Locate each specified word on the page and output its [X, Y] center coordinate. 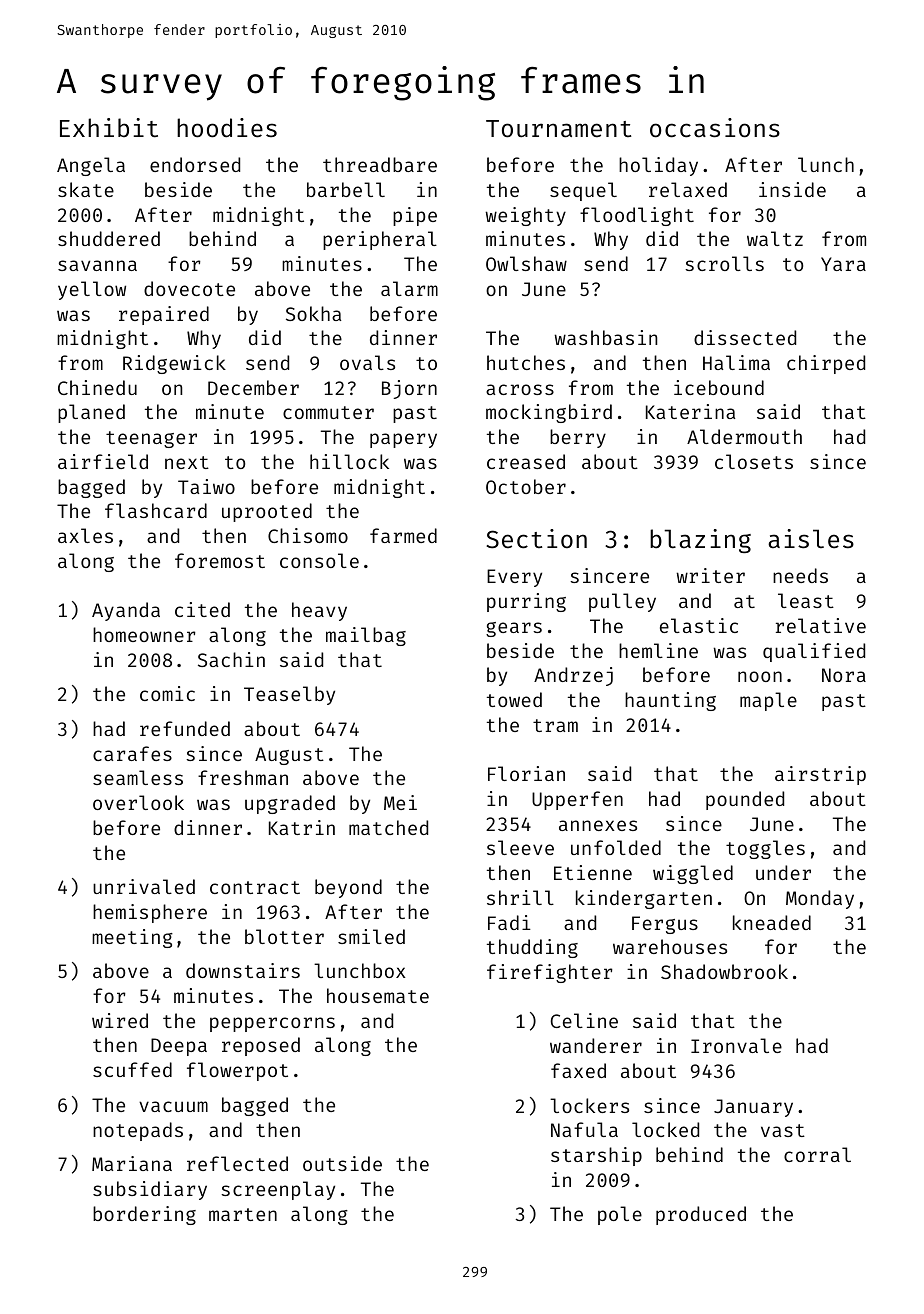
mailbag [366, 636]
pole [620, 1215]
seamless [138, 777]
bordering [144, 1215]
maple [768, 701]
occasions [715, 128]
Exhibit [109, 128]
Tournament [558, 129]
